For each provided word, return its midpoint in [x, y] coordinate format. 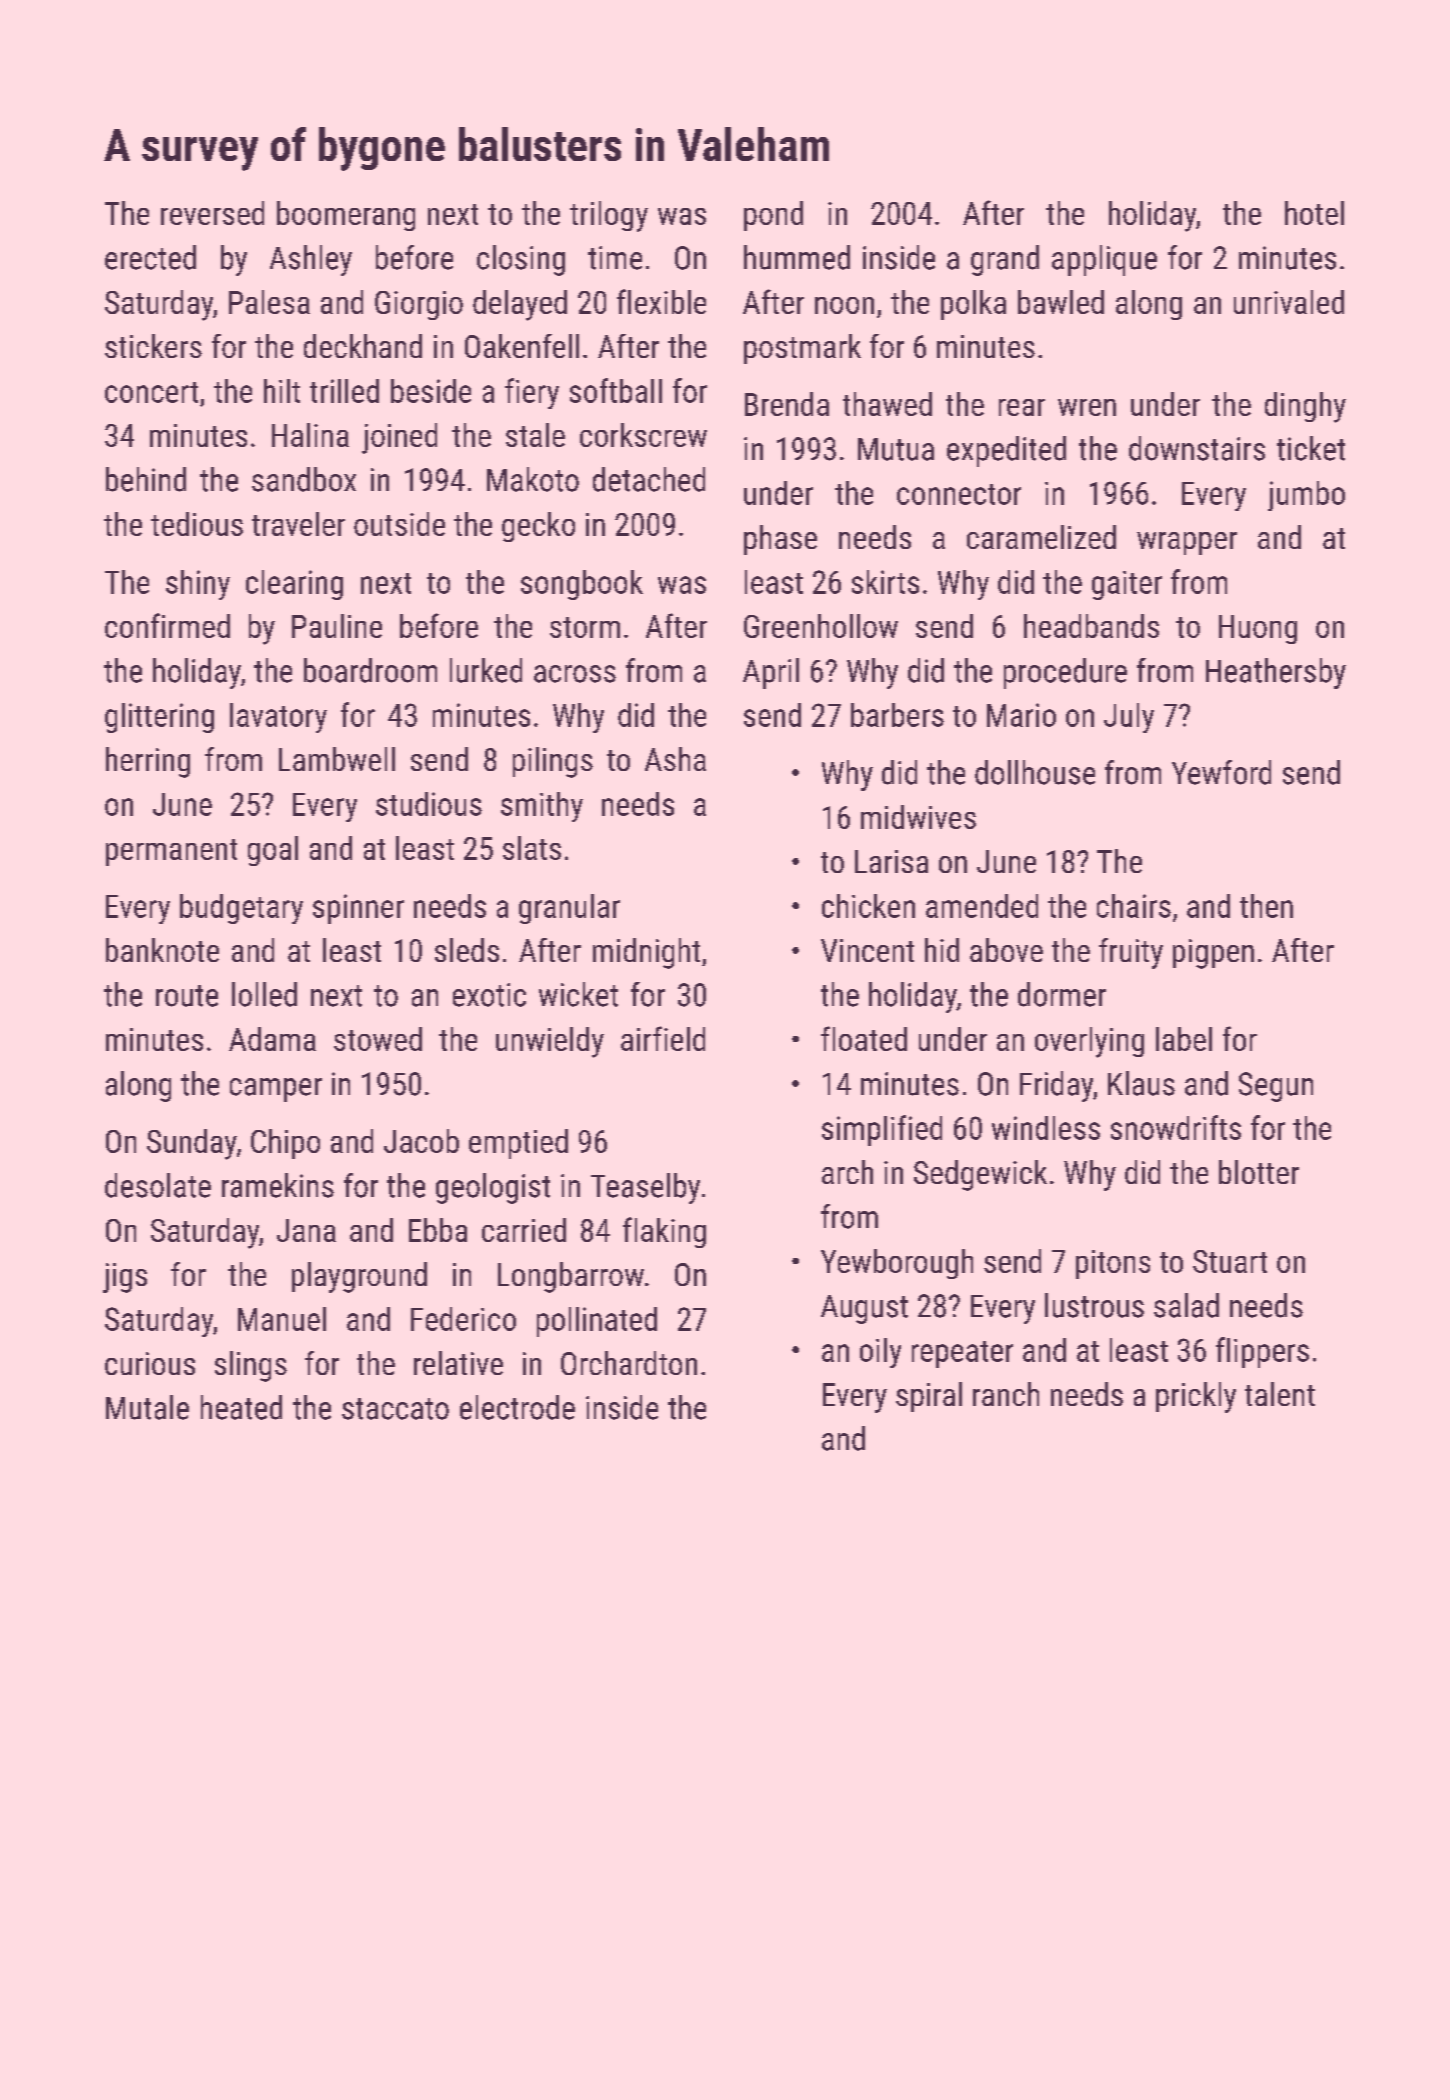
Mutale [147, 1407]
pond [773, 216]
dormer [1062, 994]
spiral [929, 1397]
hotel [1314, 213]
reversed [212, 213]
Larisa [891, 861]
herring [148, 762]
